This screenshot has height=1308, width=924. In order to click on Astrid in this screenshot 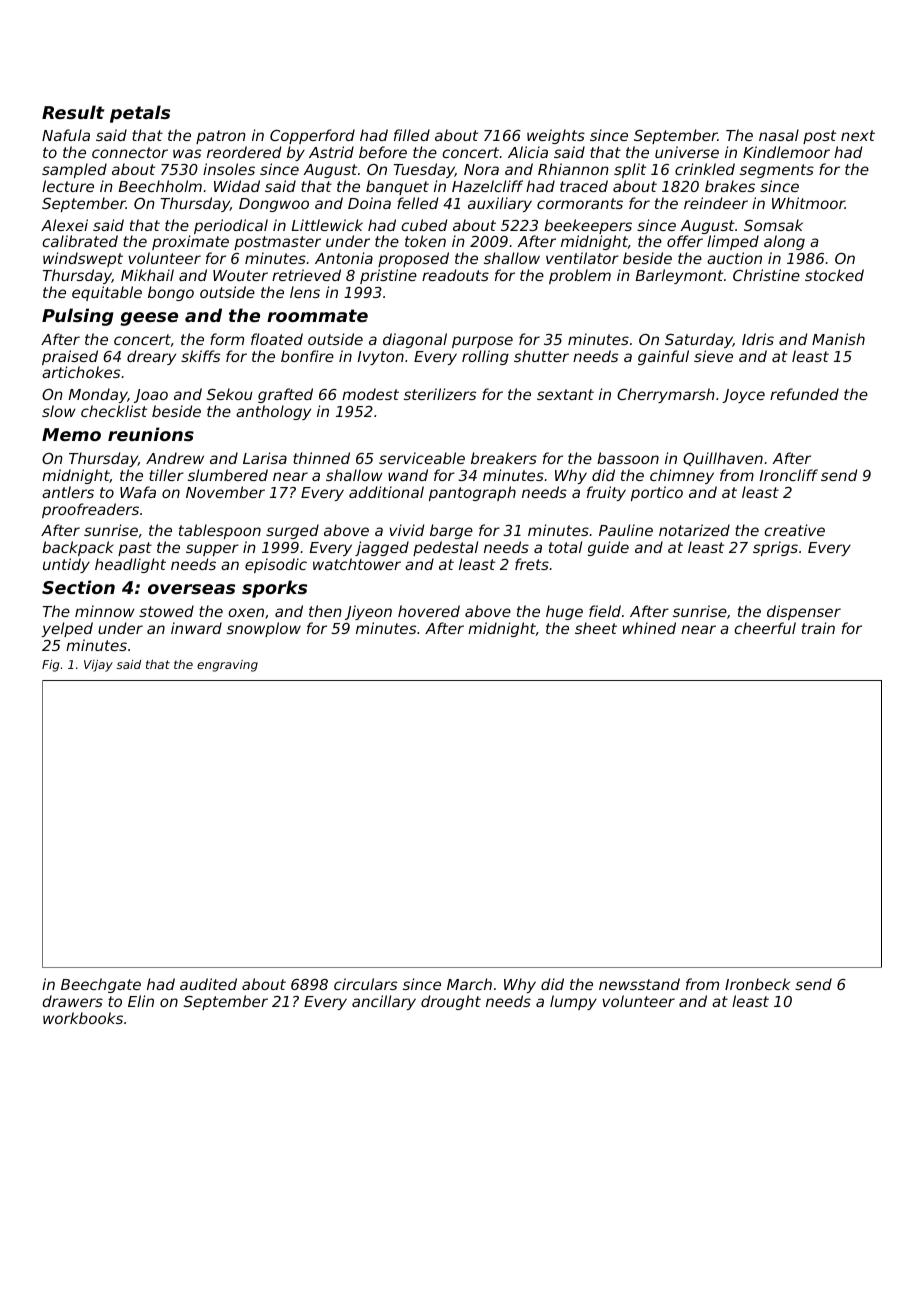, I will do `click(331, 152)`.
